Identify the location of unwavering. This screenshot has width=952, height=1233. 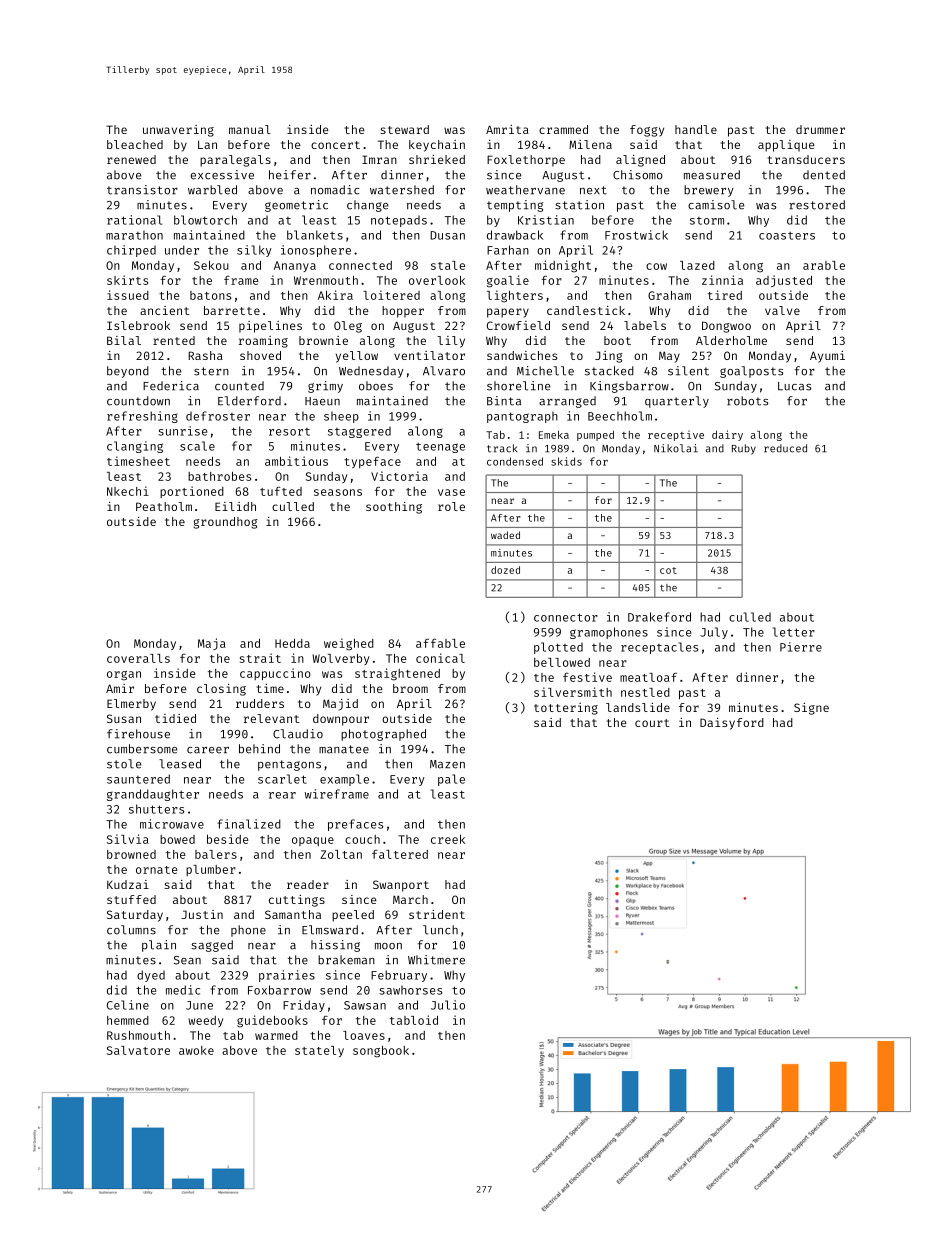
(178, 131).
